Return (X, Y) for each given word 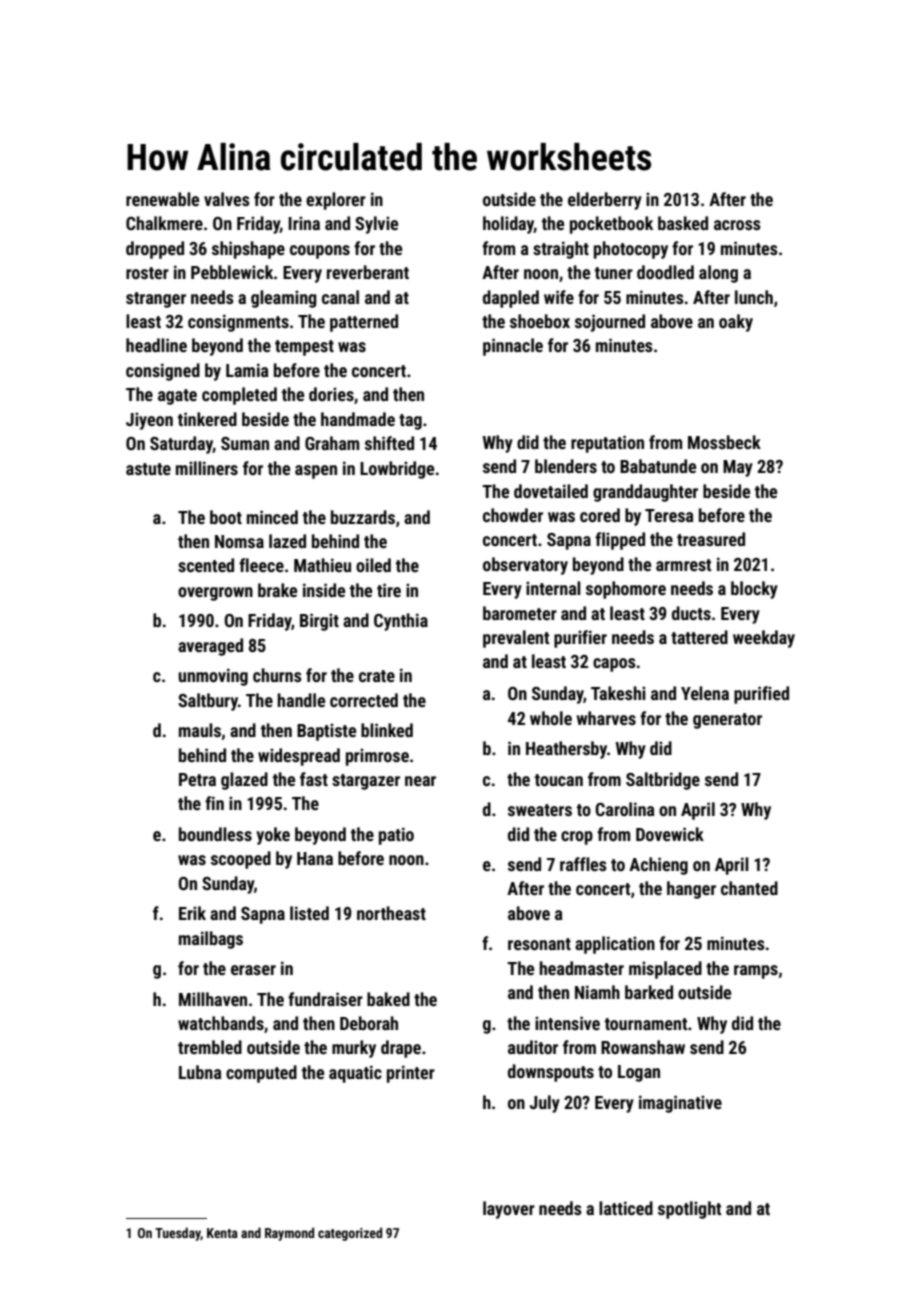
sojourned (610, 323)
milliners (207, 468)
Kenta (222, 1233)
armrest (683, 565)
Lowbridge (397, 470)
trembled (210, 1047)
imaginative (680, 1104)
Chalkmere (164, 223)
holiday (508, 225)
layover (509, 1210)
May (738, 468)
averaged (210, 647)
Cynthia (401, 622)
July (545, 1104)
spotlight (689, 1210)
